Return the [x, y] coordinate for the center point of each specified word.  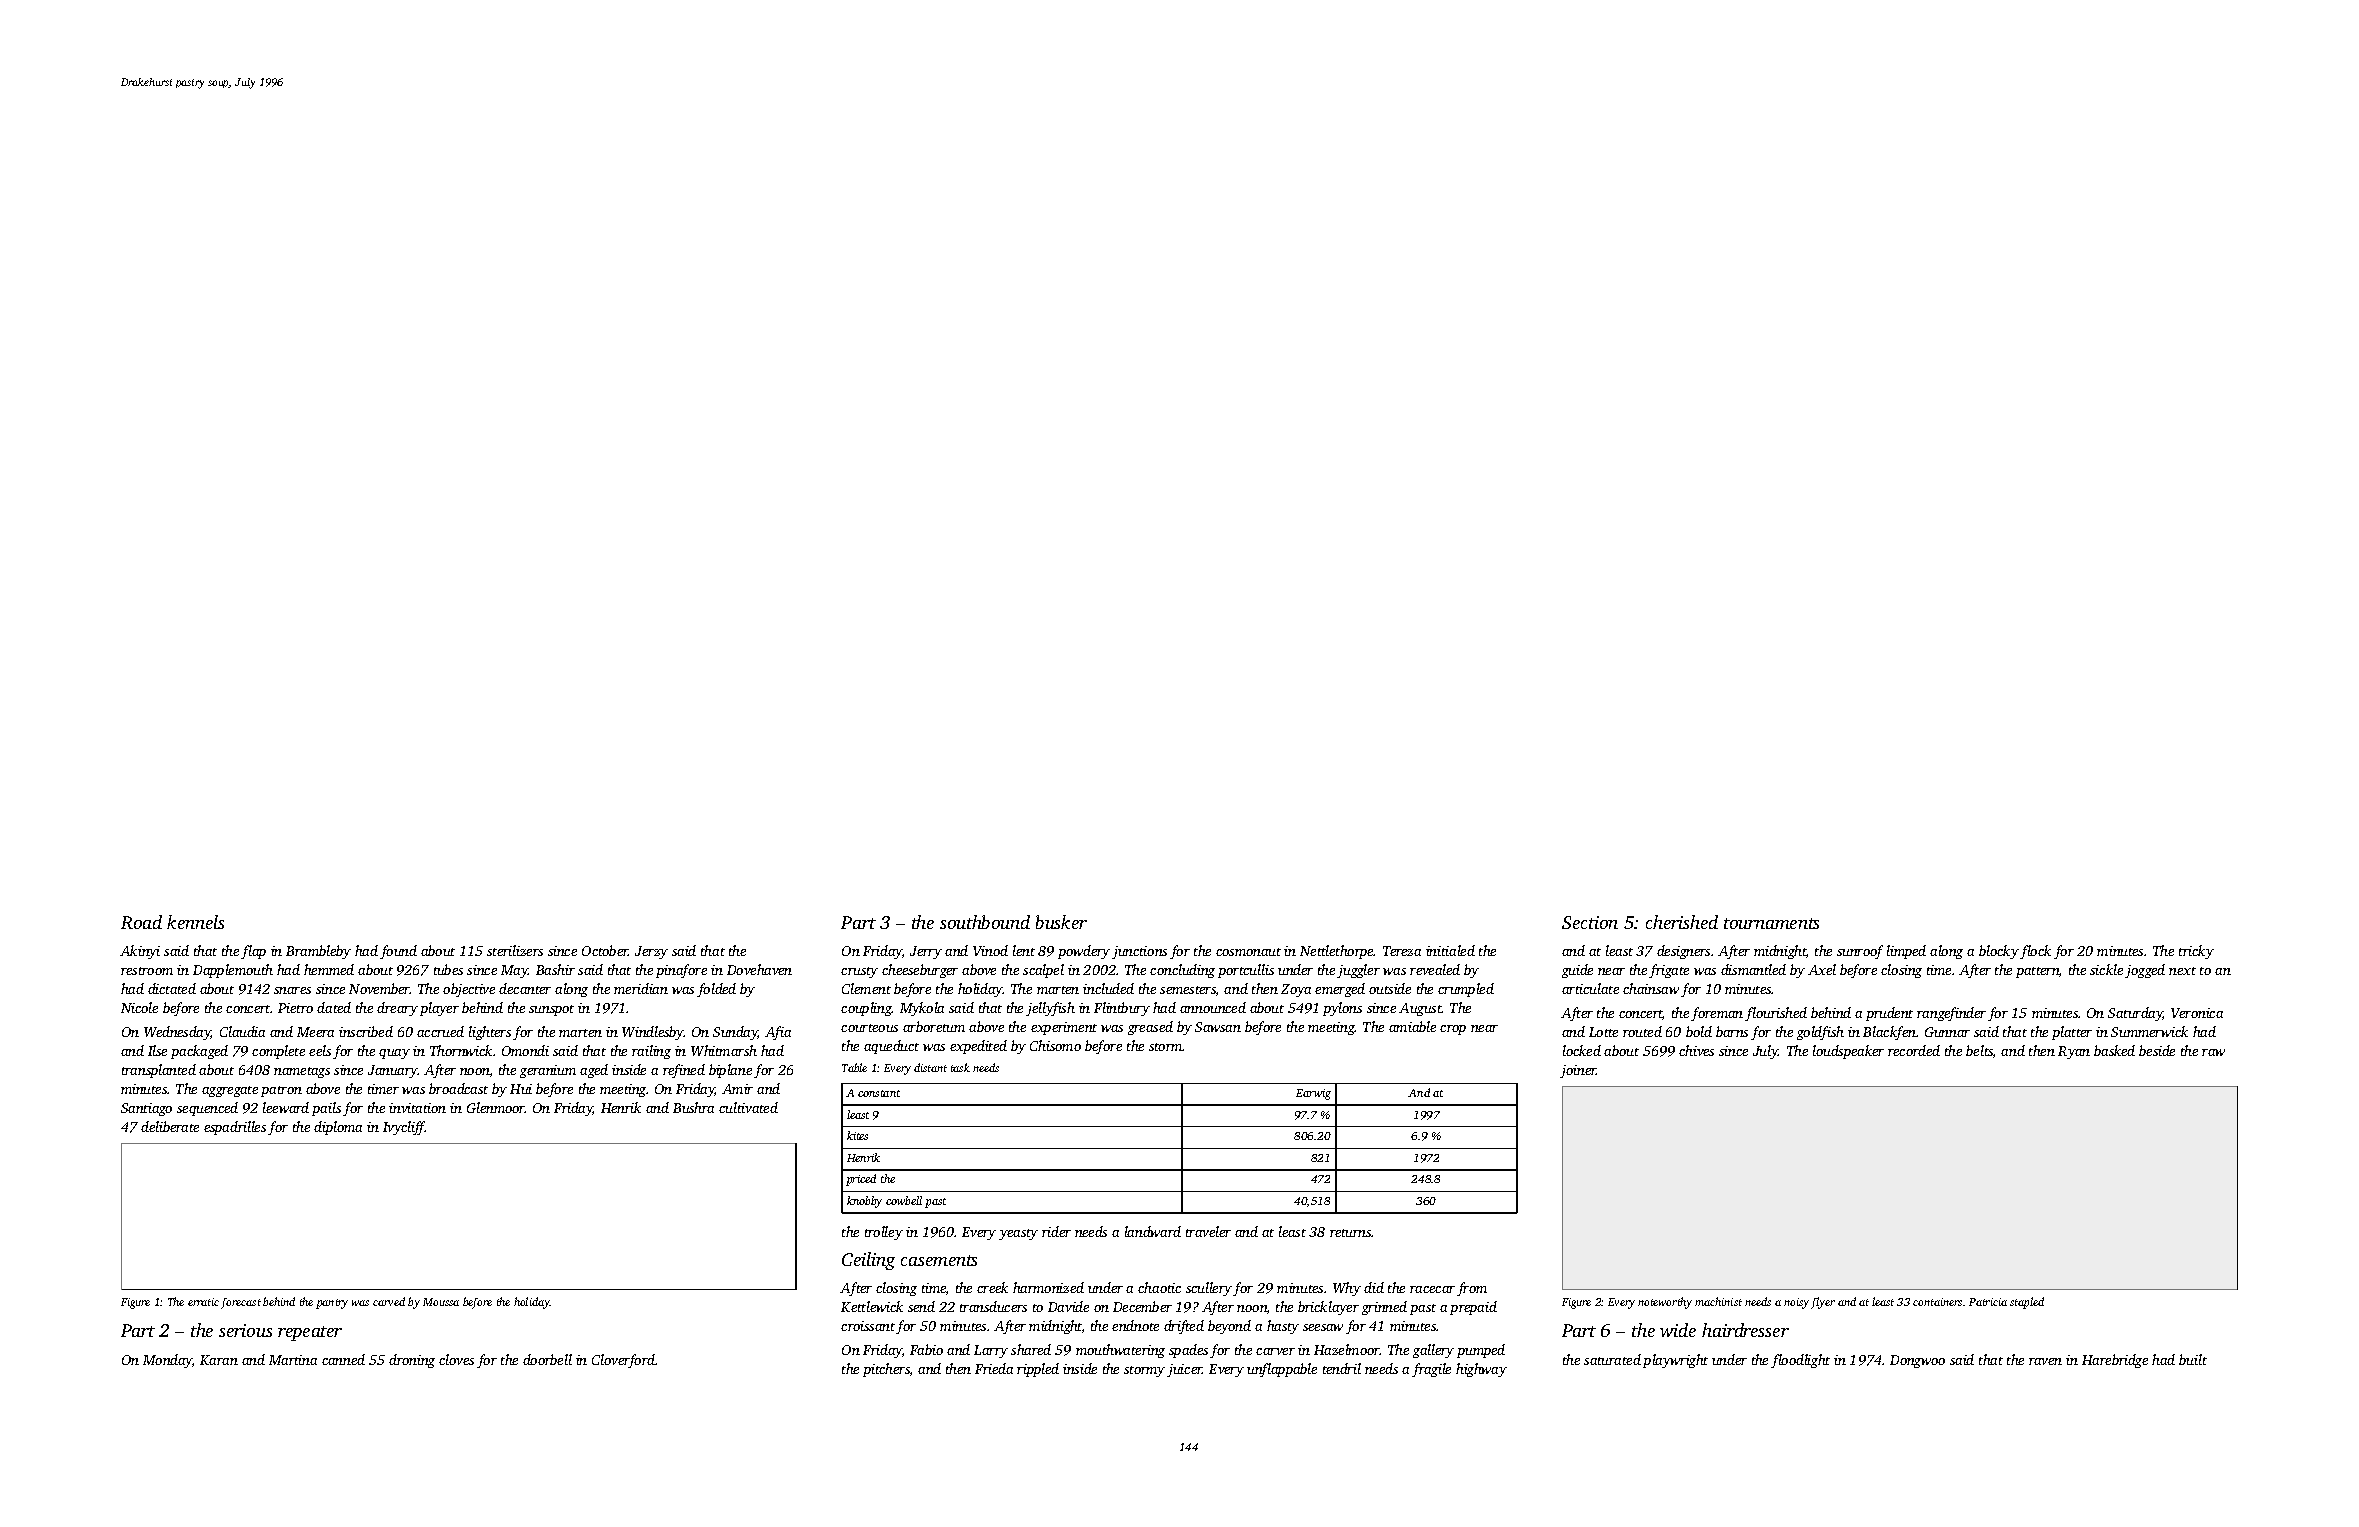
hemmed [329, 969]
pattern [2038, 972]
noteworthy [1665, 1303]
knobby [864, 1202]
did [1374, 1287]
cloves [456, 1359]
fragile [1431, 1370]
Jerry [926, 952]
